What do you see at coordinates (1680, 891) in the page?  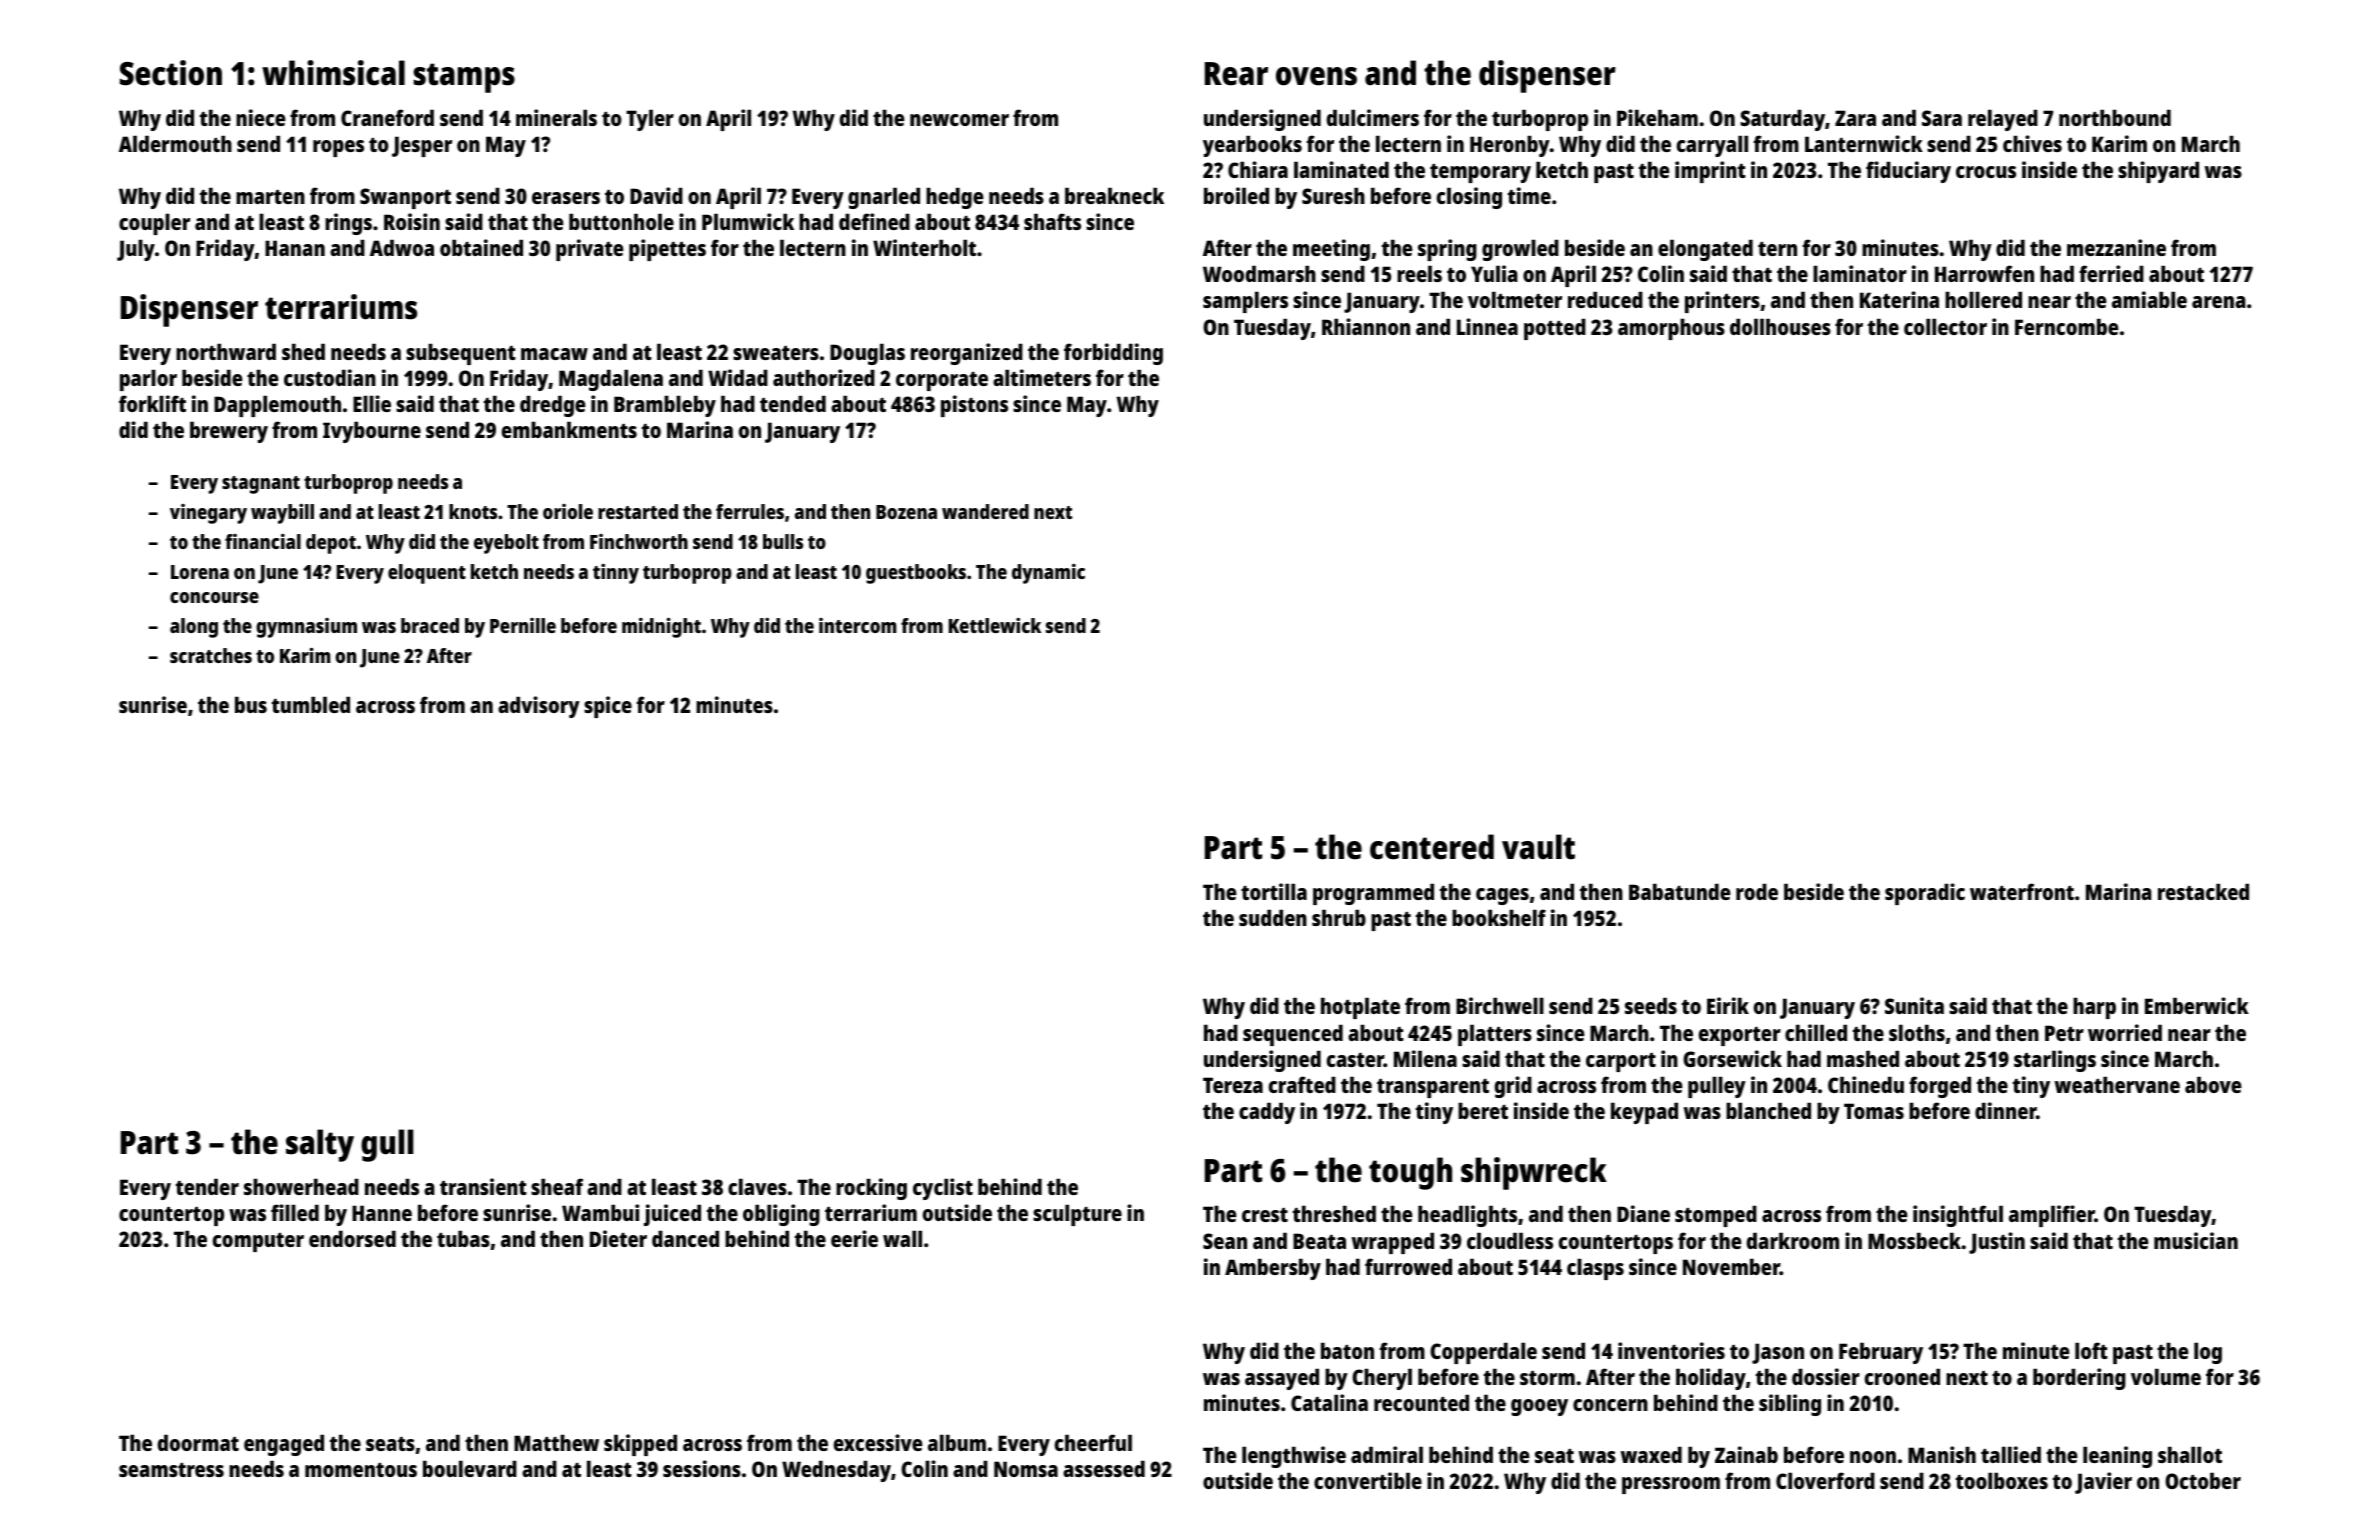 I see `Babatunde` at bounding box center [1680, 891].
